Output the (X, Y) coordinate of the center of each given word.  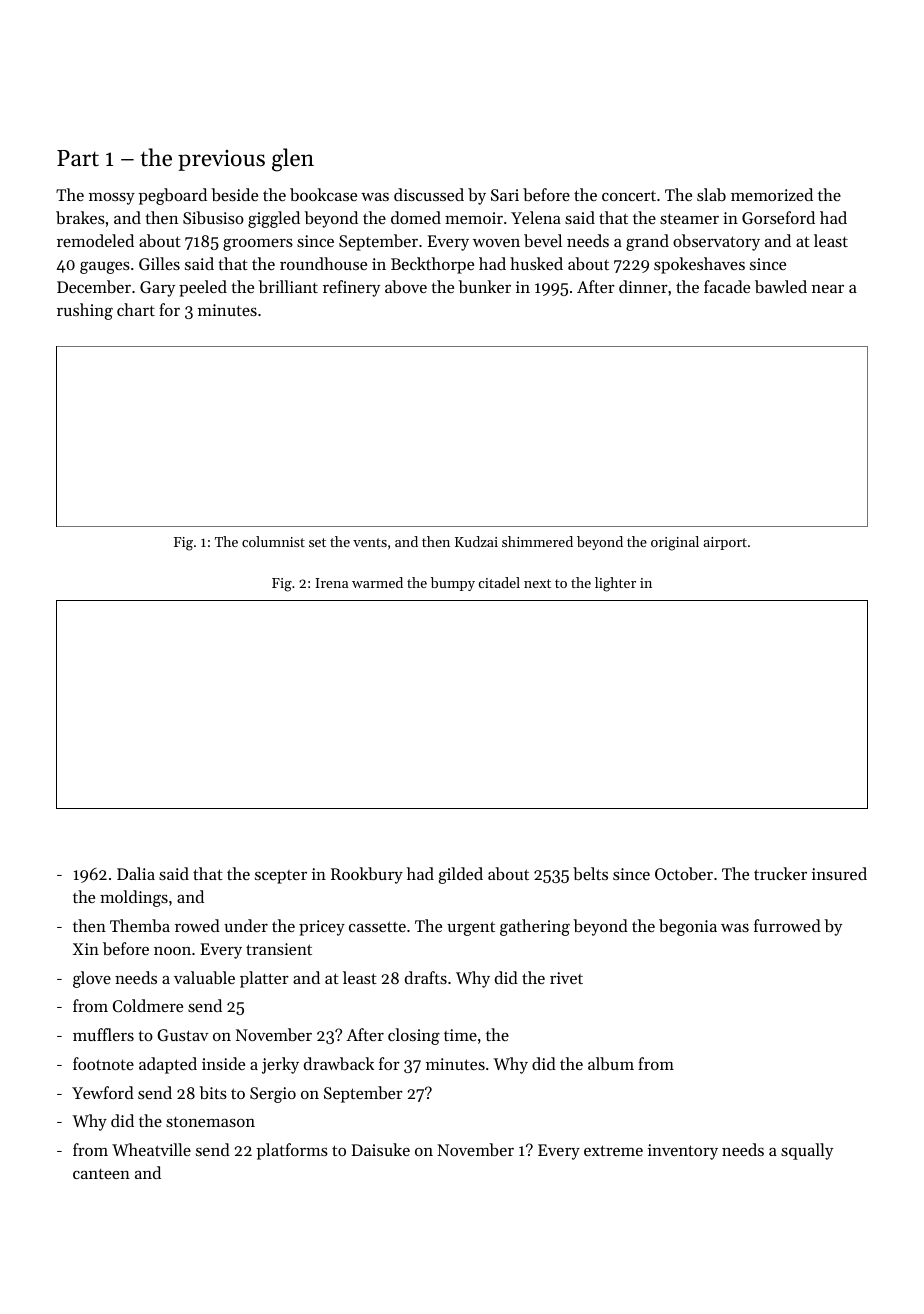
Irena (331, 583)
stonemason (210, 1122)
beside (234, 194)
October (684, 873)
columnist (273, 541)
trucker (780, 873)
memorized (772, 194)
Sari (505, 195)
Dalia (136, 873)
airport (725, 543)
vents (370, 542)
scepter (281, 877)
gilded (460, 875)
